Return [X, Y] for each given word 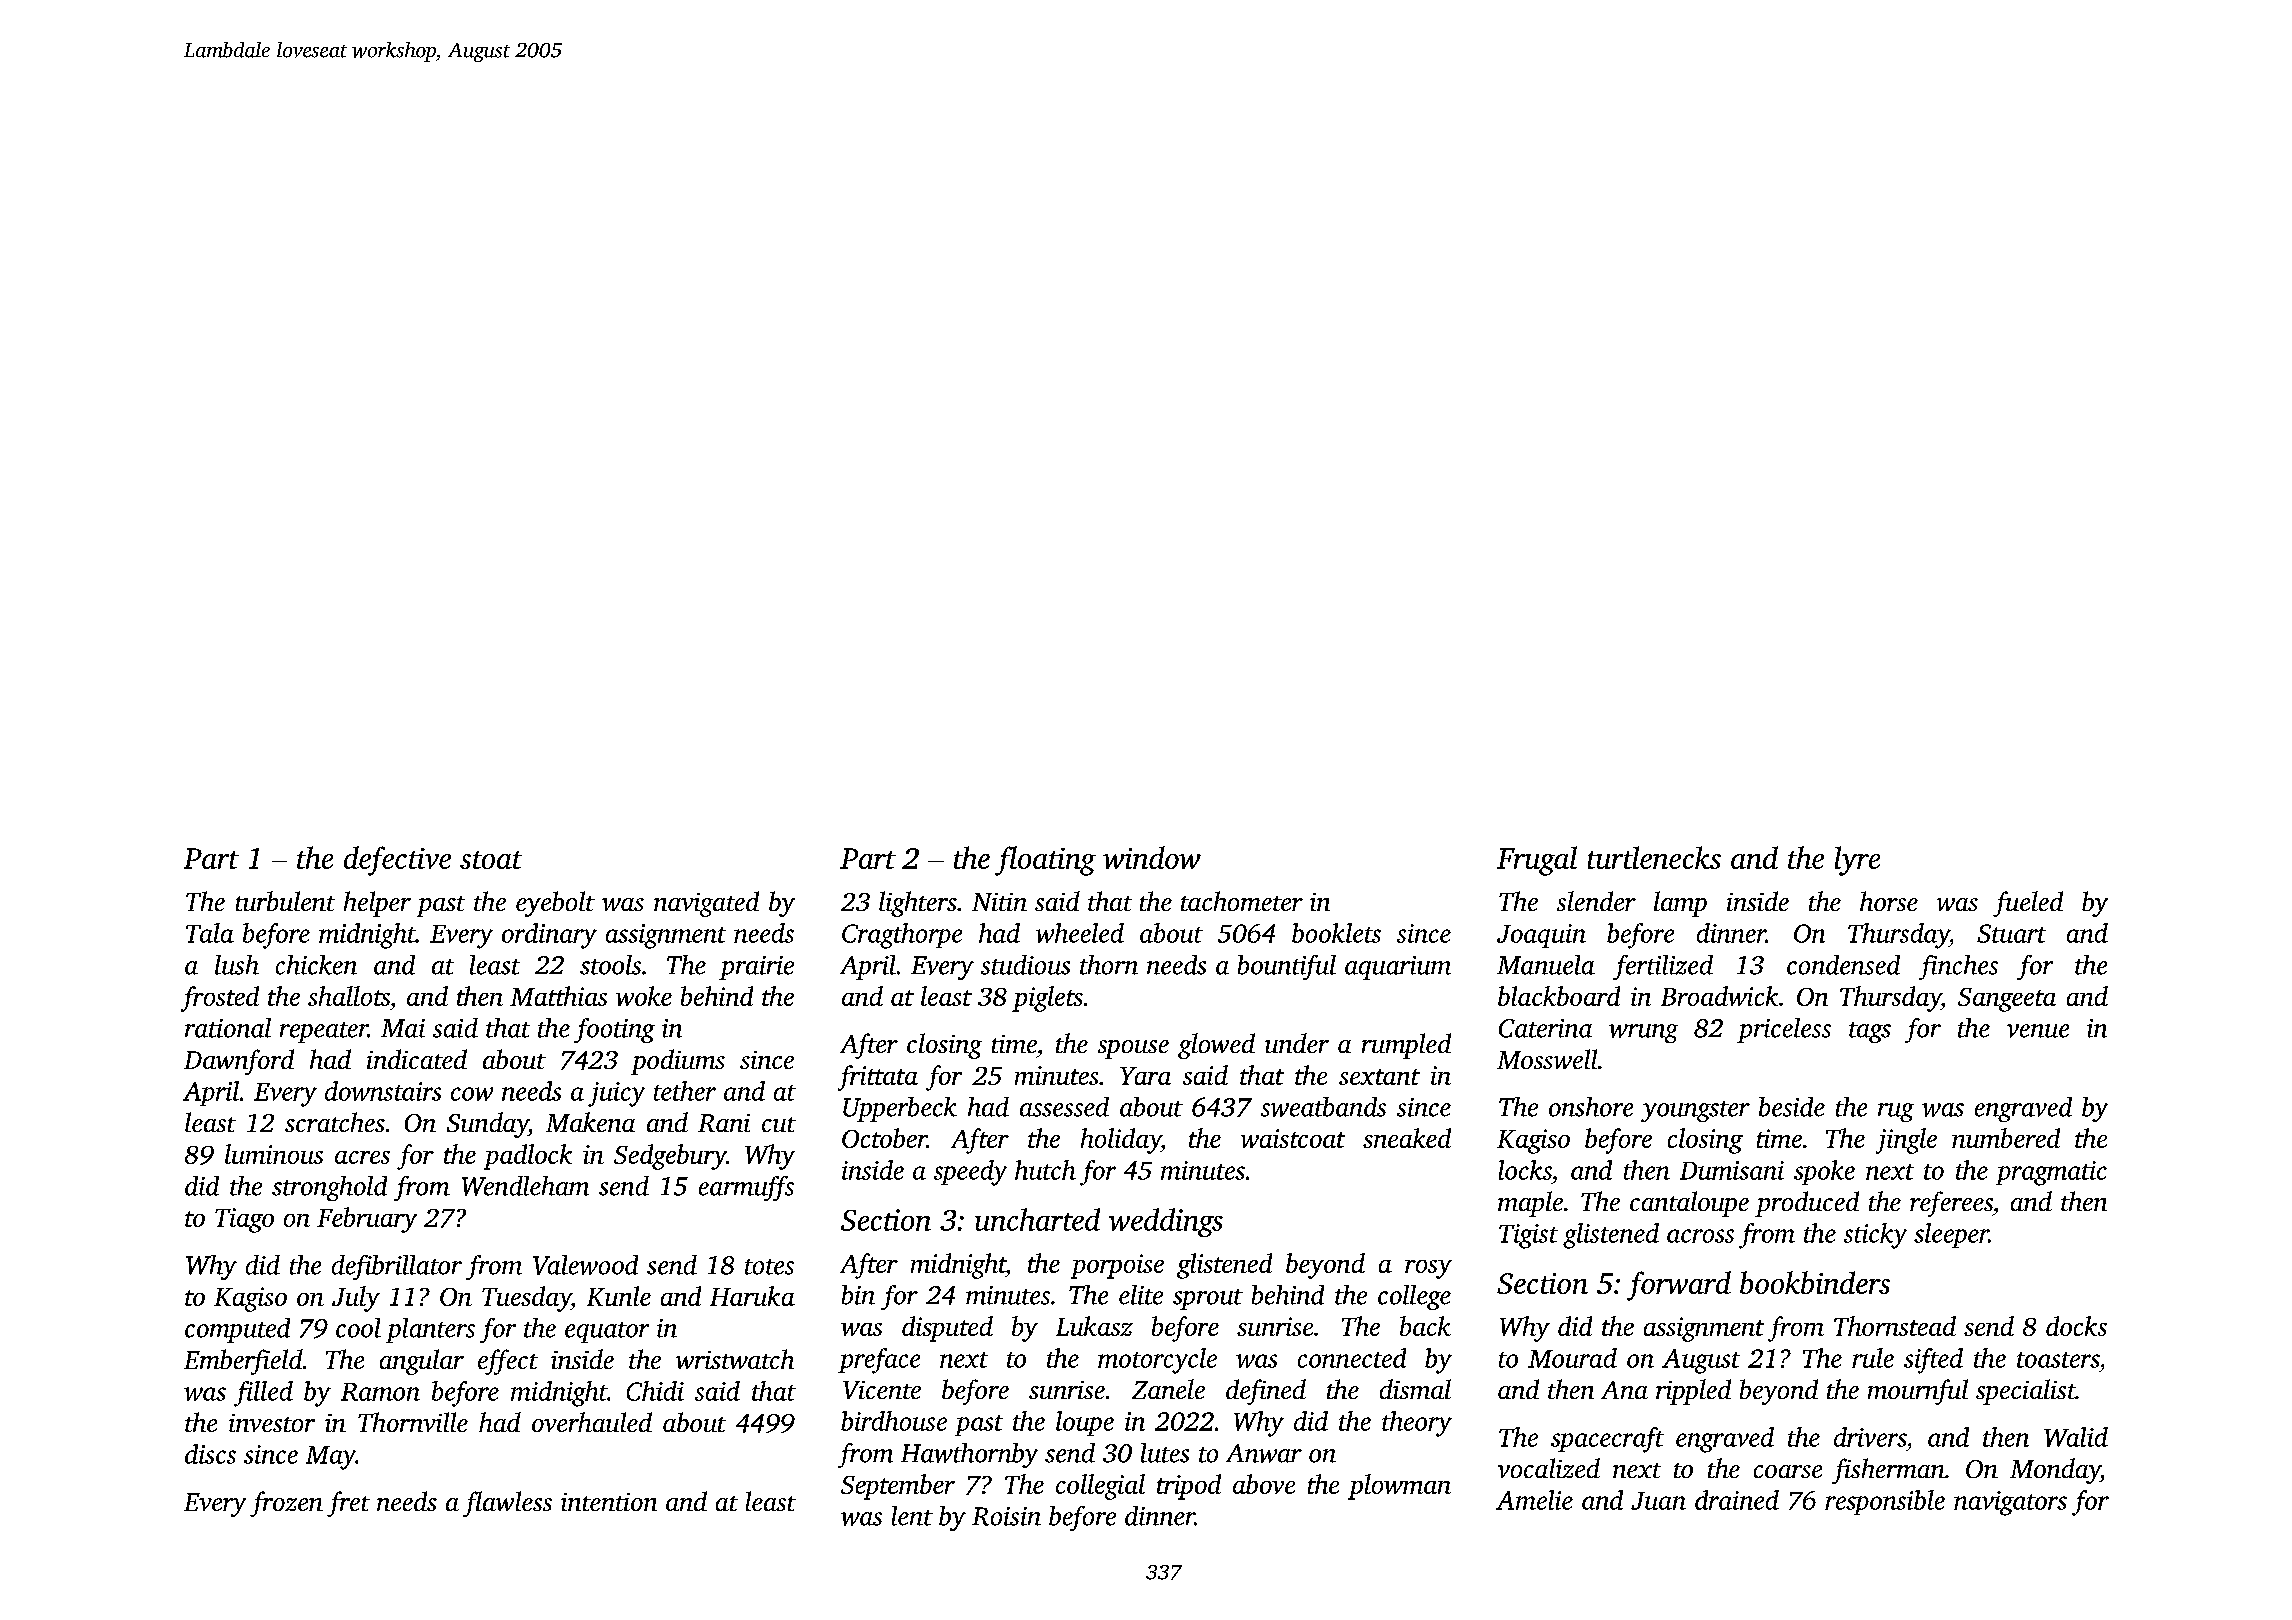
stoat [491, 860]
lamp [1680, 904]
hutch [1045, 1170]
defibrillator [397, 1267]
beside [1792, 1107]
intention [609, 1502]
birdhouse [894, 1421]
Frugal [1537, 861]
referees [1951, 1204]
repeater [324, 1032]
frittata [878, 1078]
